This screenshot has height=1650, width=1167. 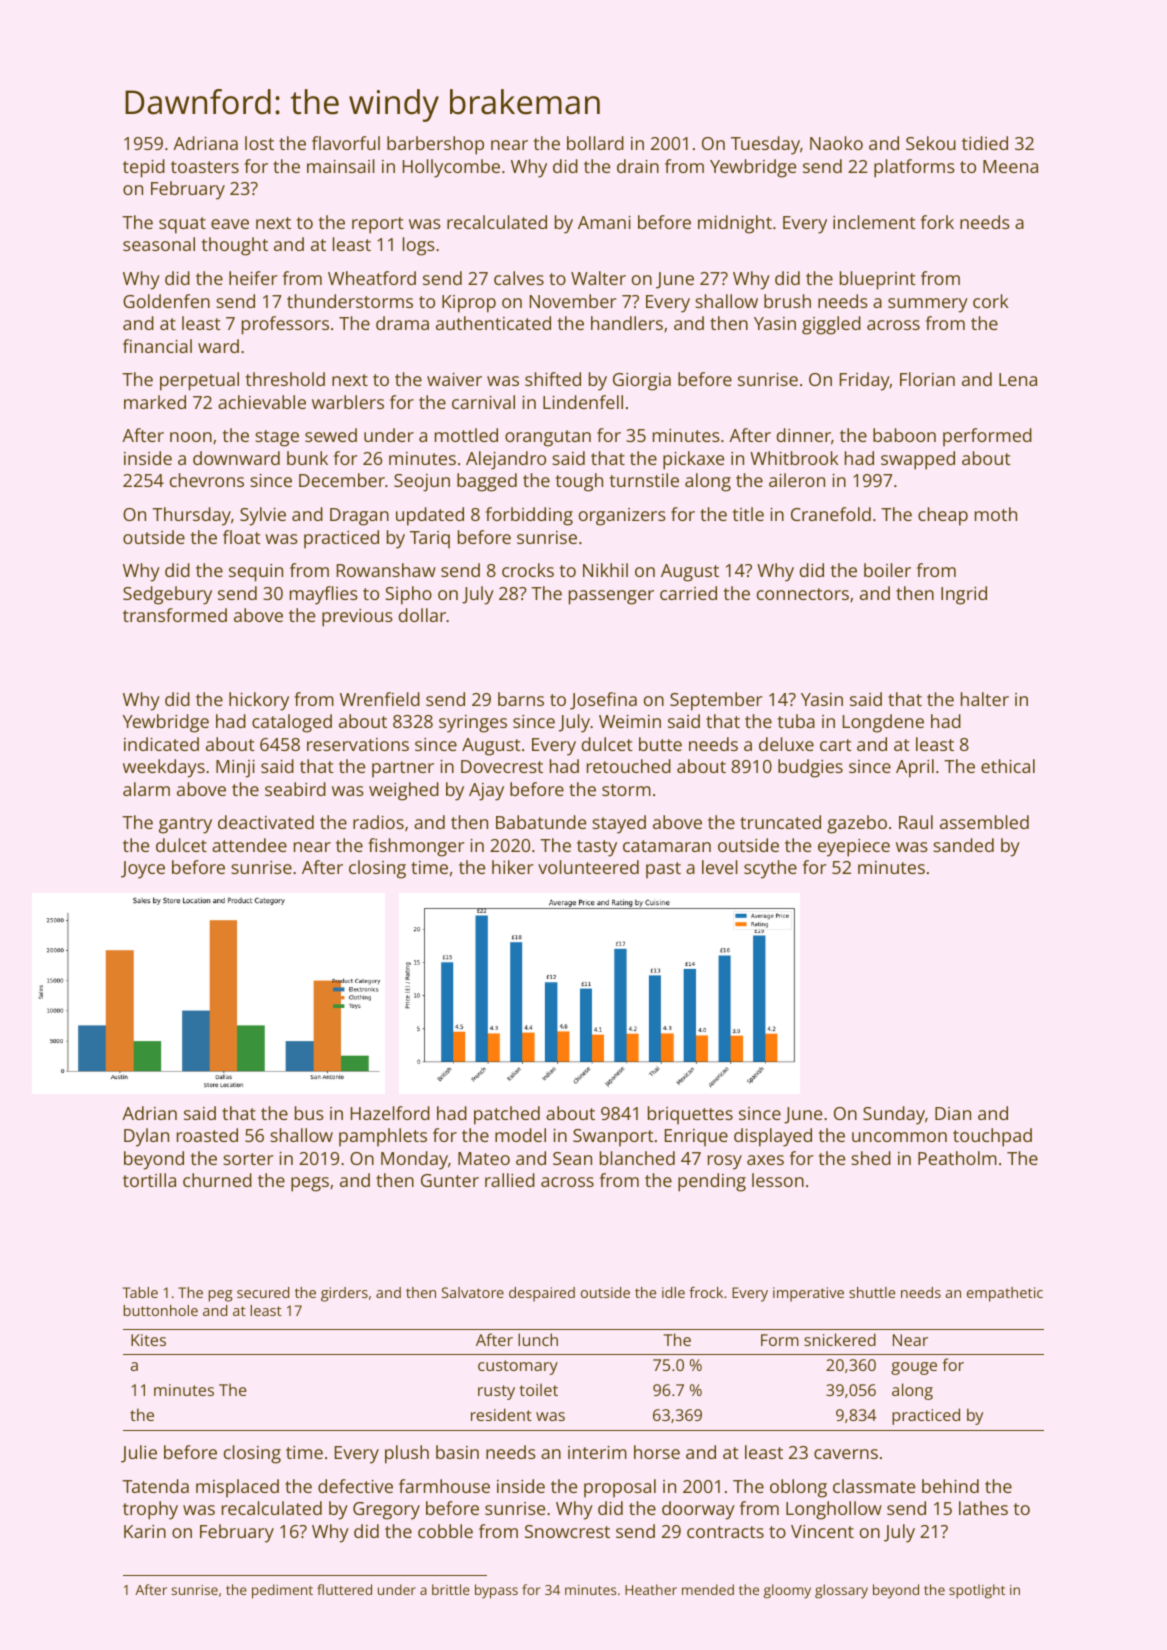 What do you see at coordinates (786, 744) in the screenshot?
I see `deluxe` at bounding box center [786, 744].
